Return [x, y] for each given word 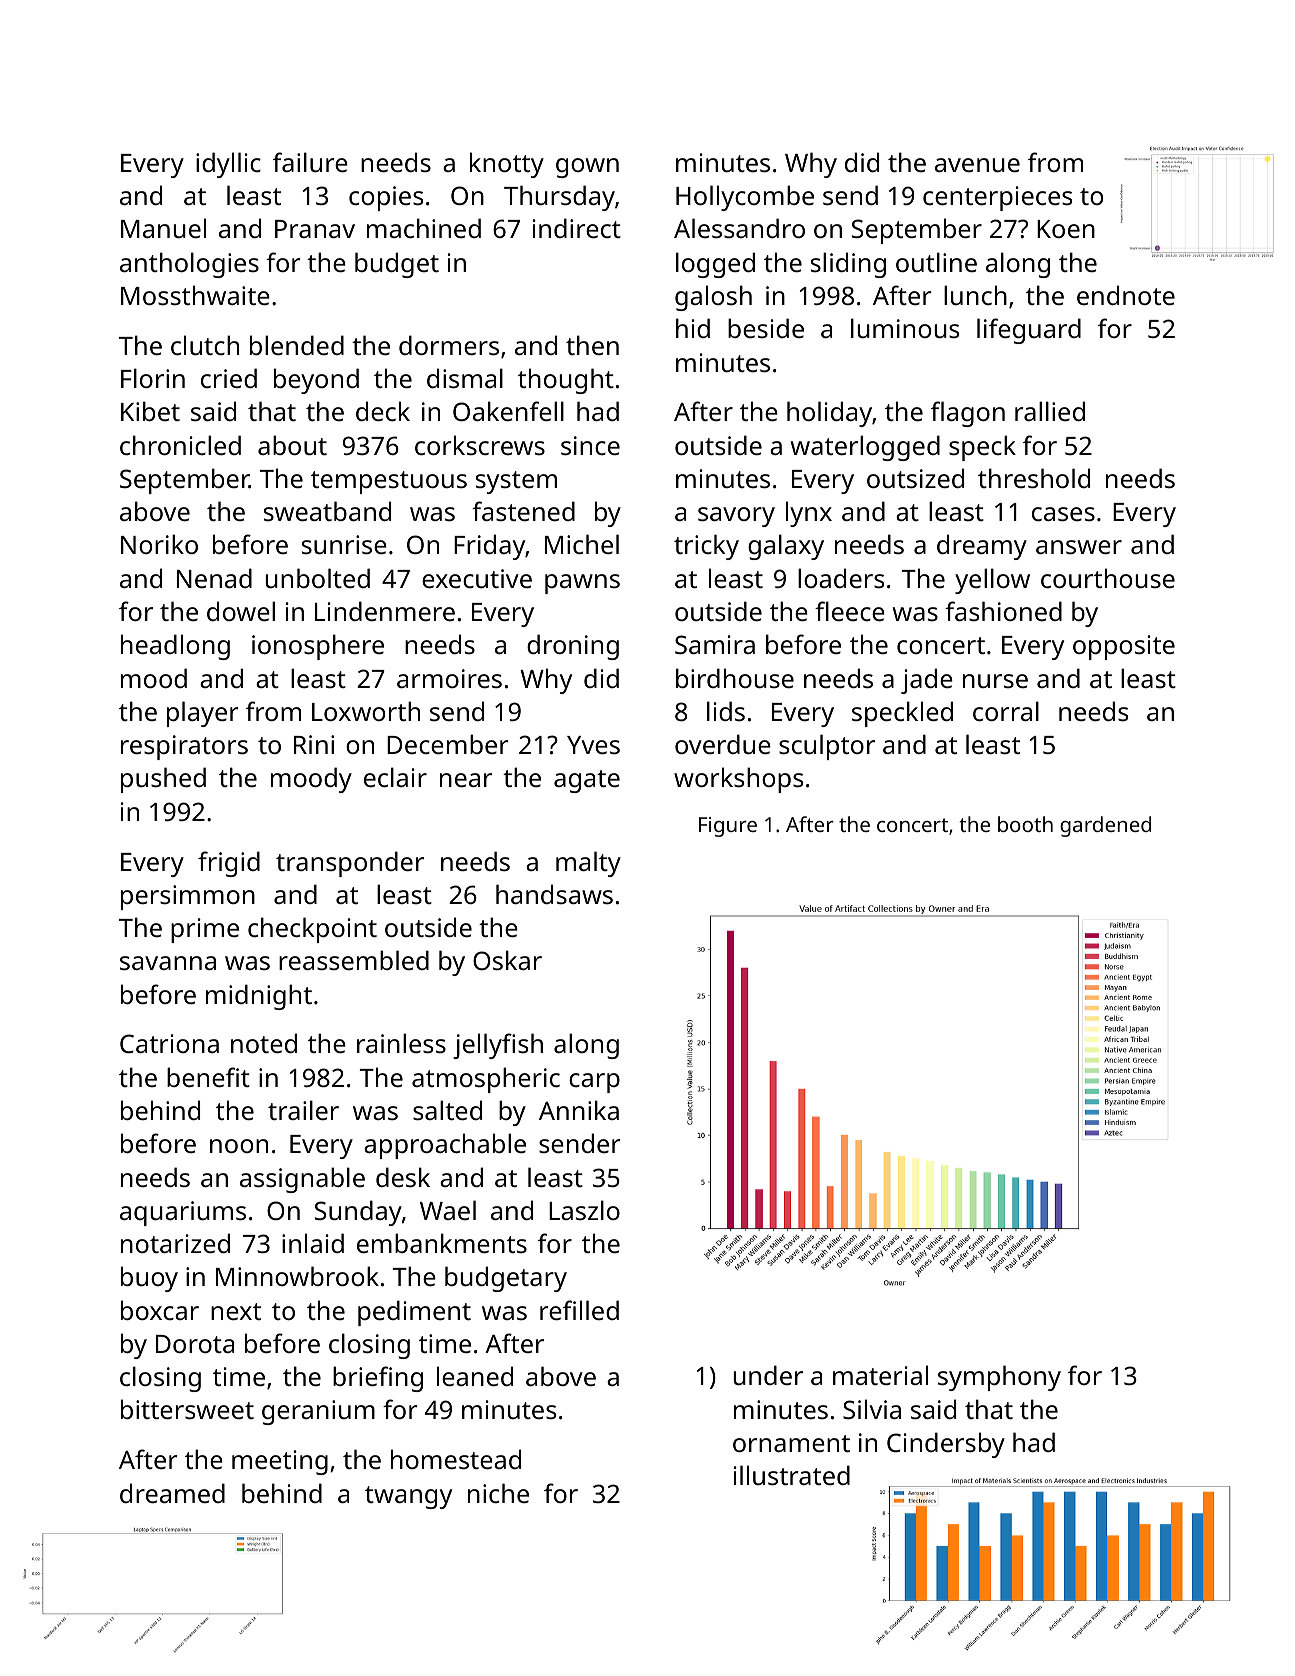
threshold [1034, 478]
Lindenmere [385, 611]
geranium [318, 1412]
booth [1025, 824]
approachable [445, 1146]
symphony [999, 1378]
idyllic [228, 165]
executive [477, 578]
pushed [163, 780]
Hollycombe [745, 198]
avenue [977, 165]
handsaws [554, 894]
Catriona [169, 1043]
